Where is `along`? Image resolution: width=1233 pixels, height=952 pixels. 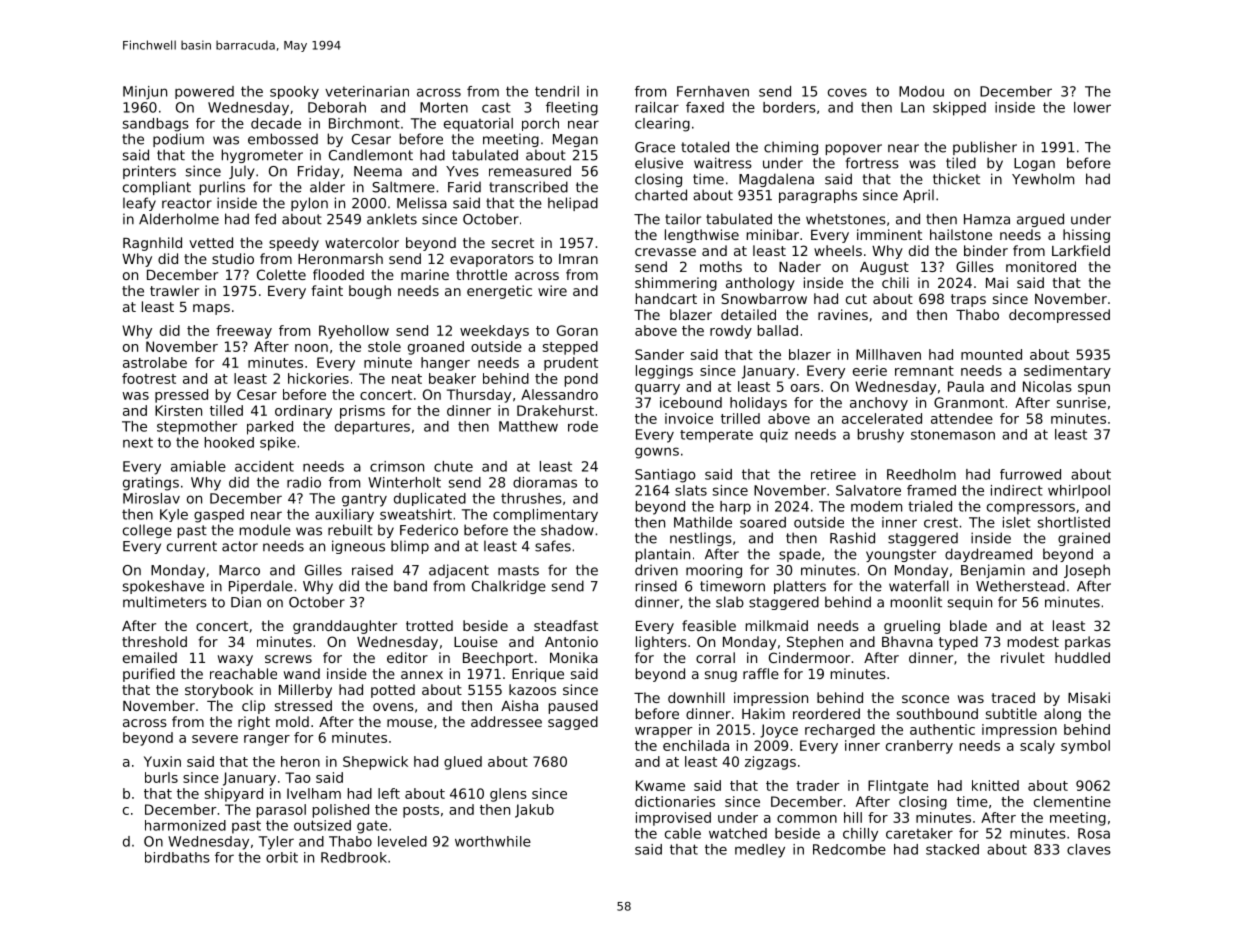 along is located at coordinates (1062, 715).
